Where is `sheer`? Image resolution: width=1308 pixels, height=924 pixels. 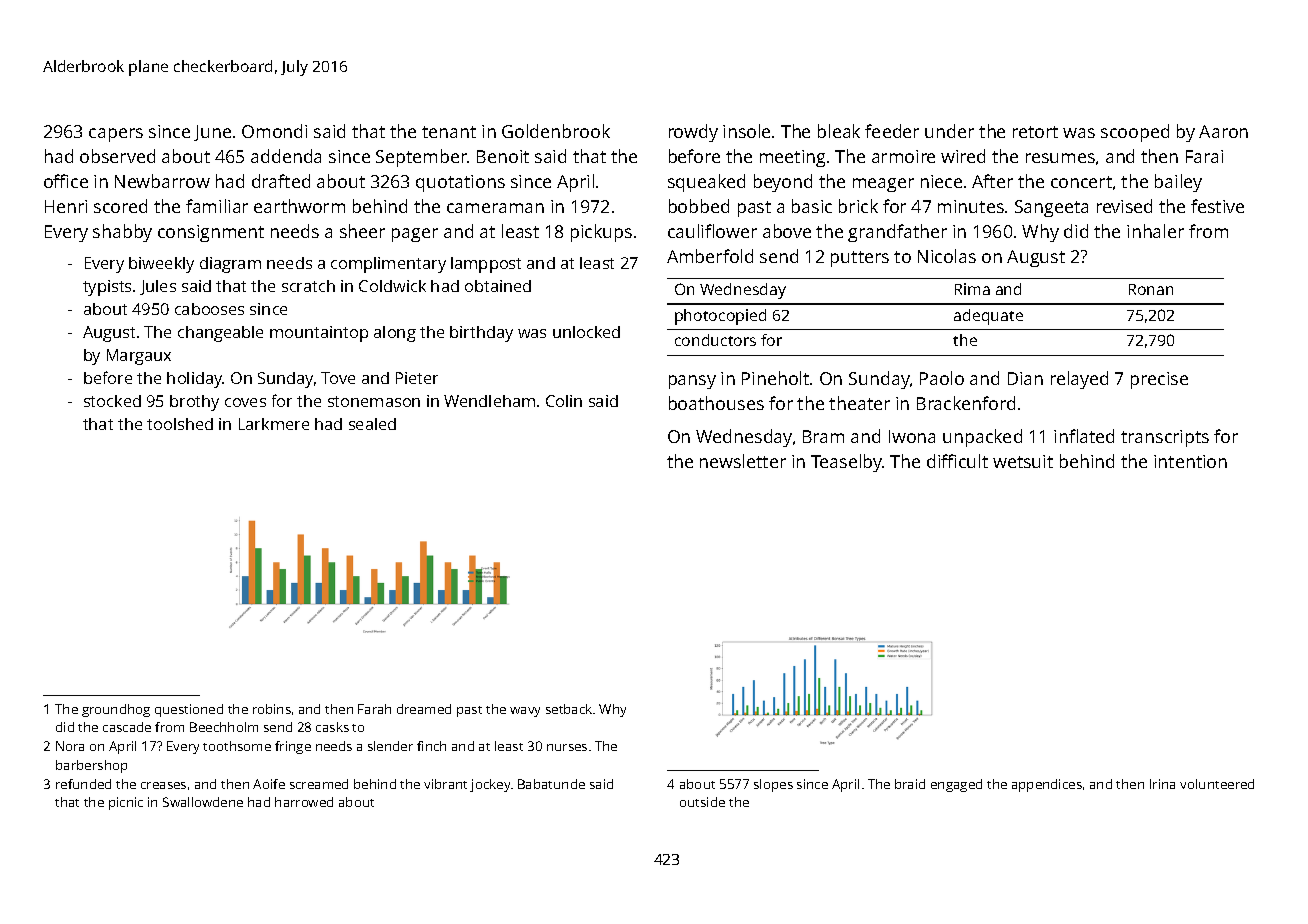
sheer is located at coordinates (362, 231).
